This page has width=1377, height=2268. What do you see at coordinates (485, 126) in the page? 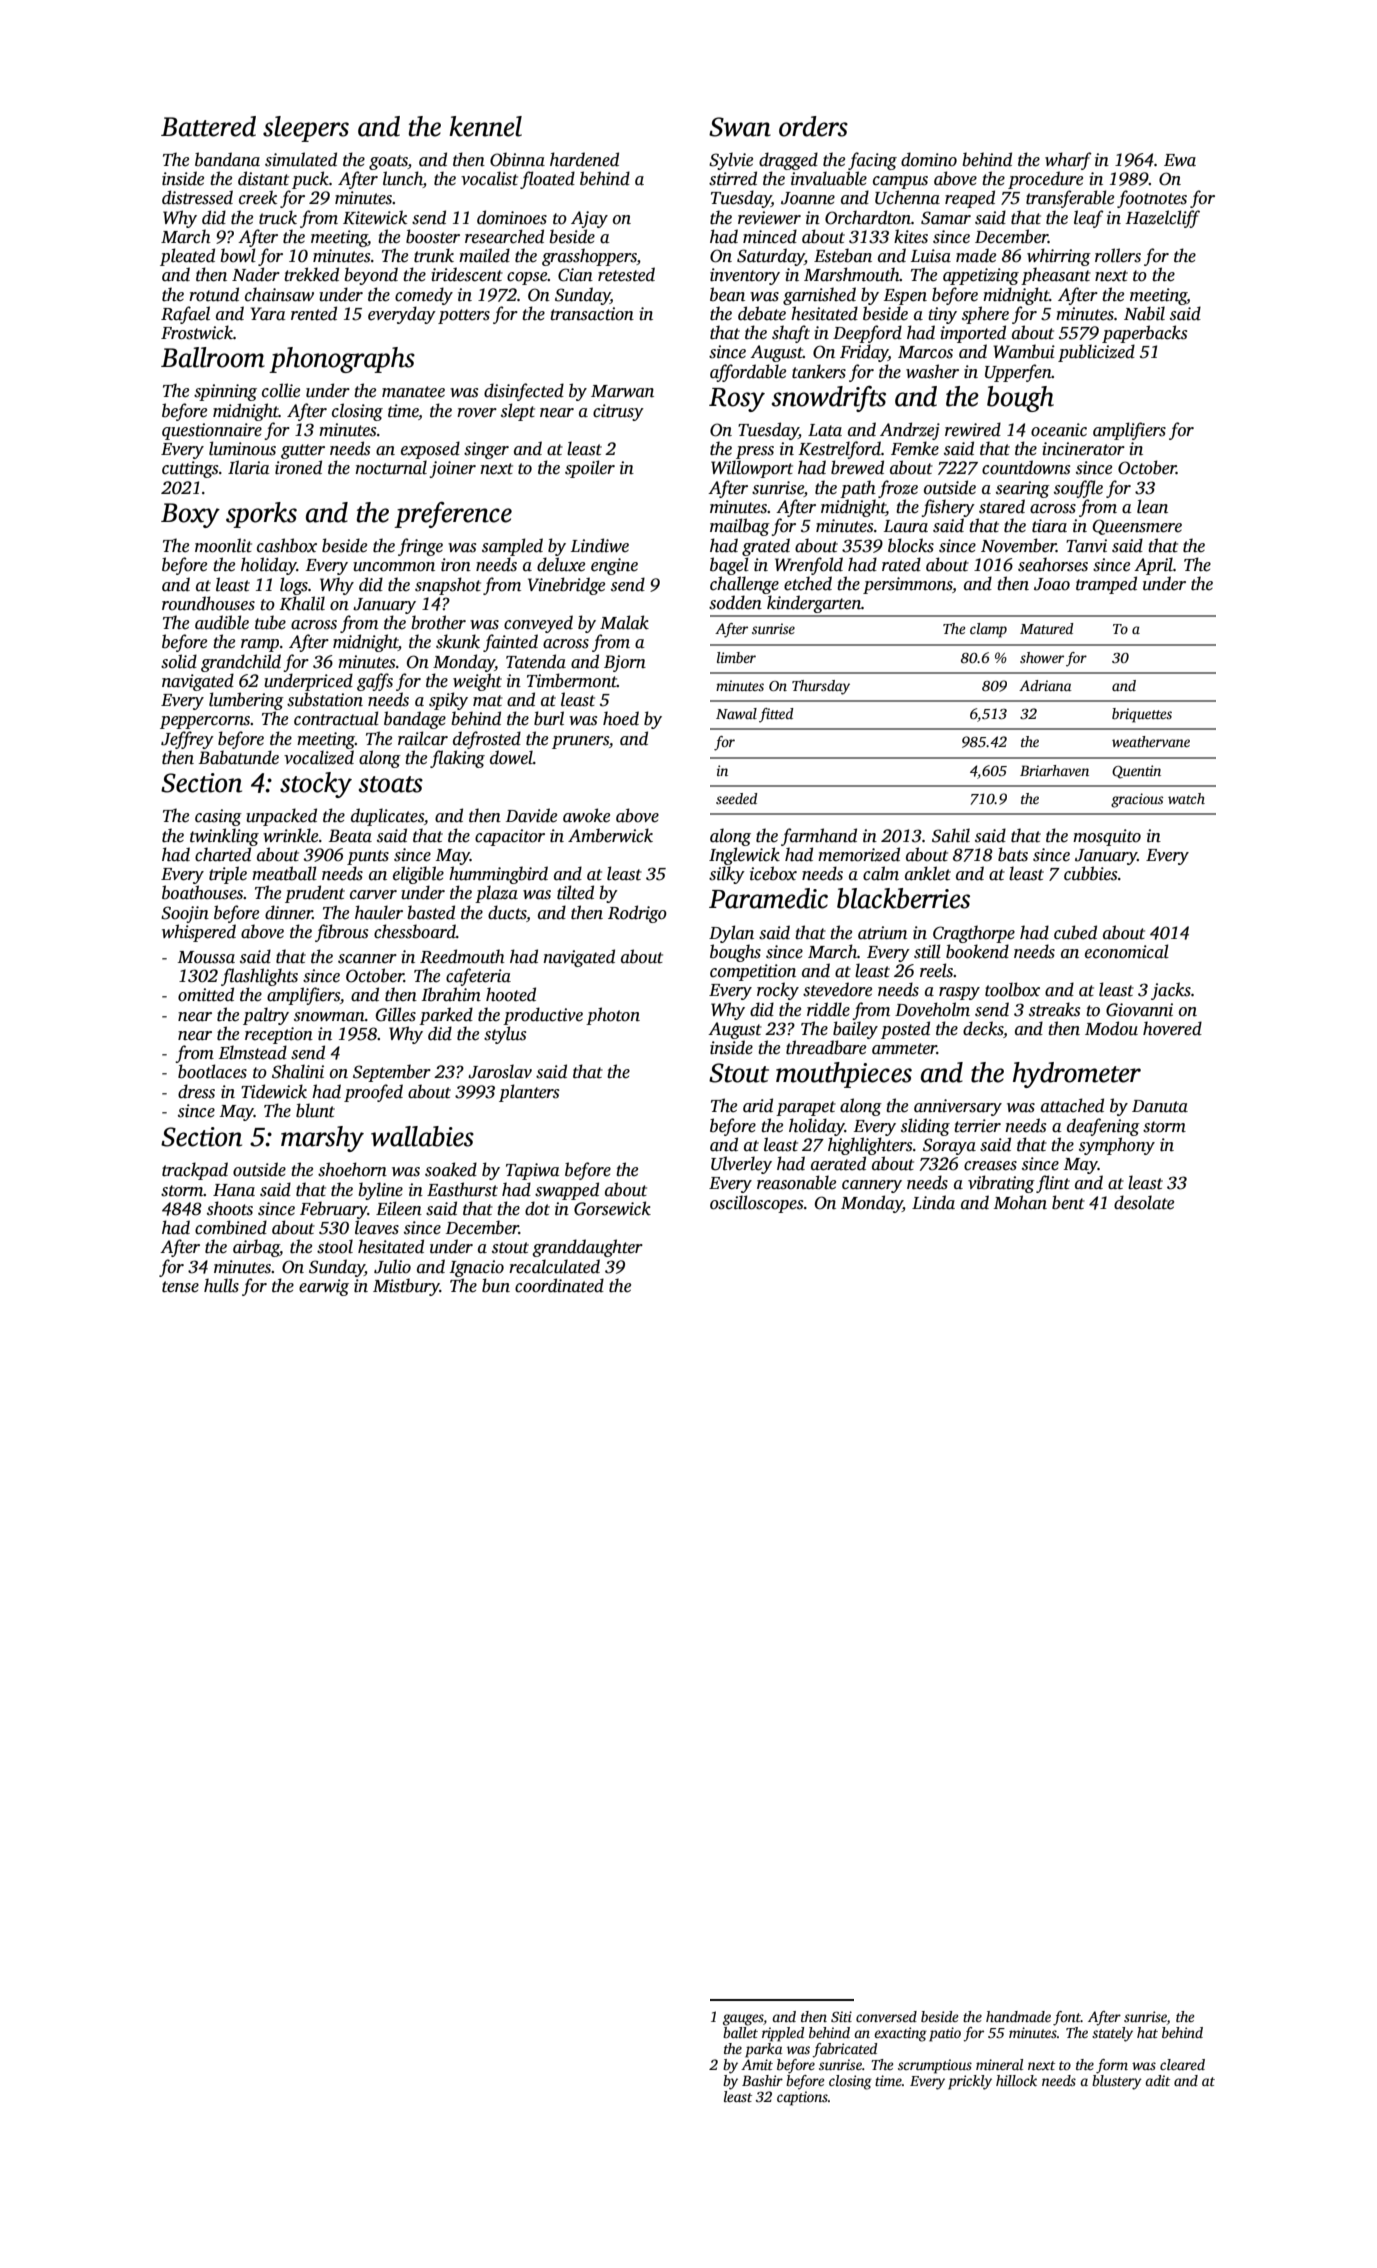
I see `kennel` at bounding box center [485, 126].
